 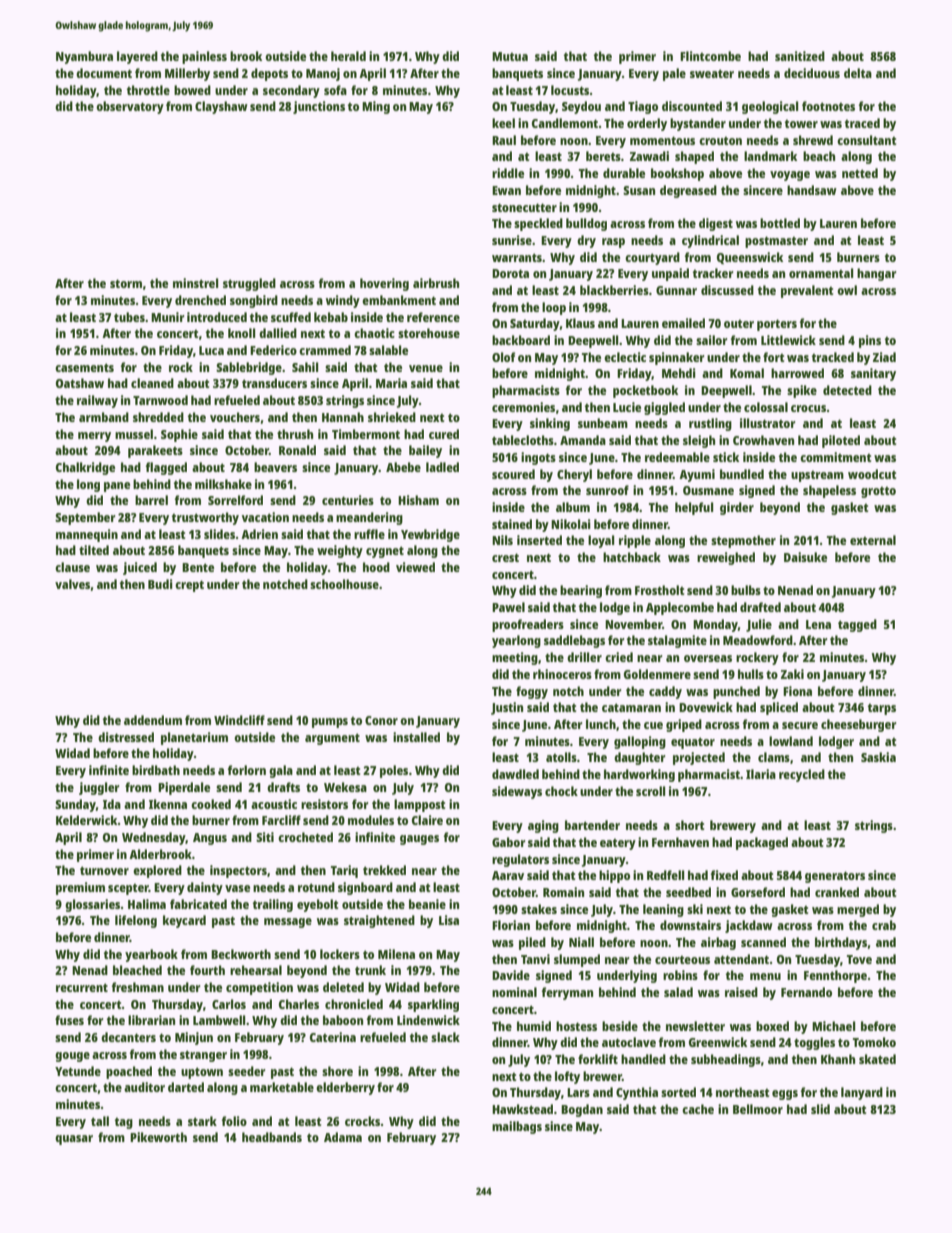 I want to click on Nyambura, so click(x=84, y=57).
